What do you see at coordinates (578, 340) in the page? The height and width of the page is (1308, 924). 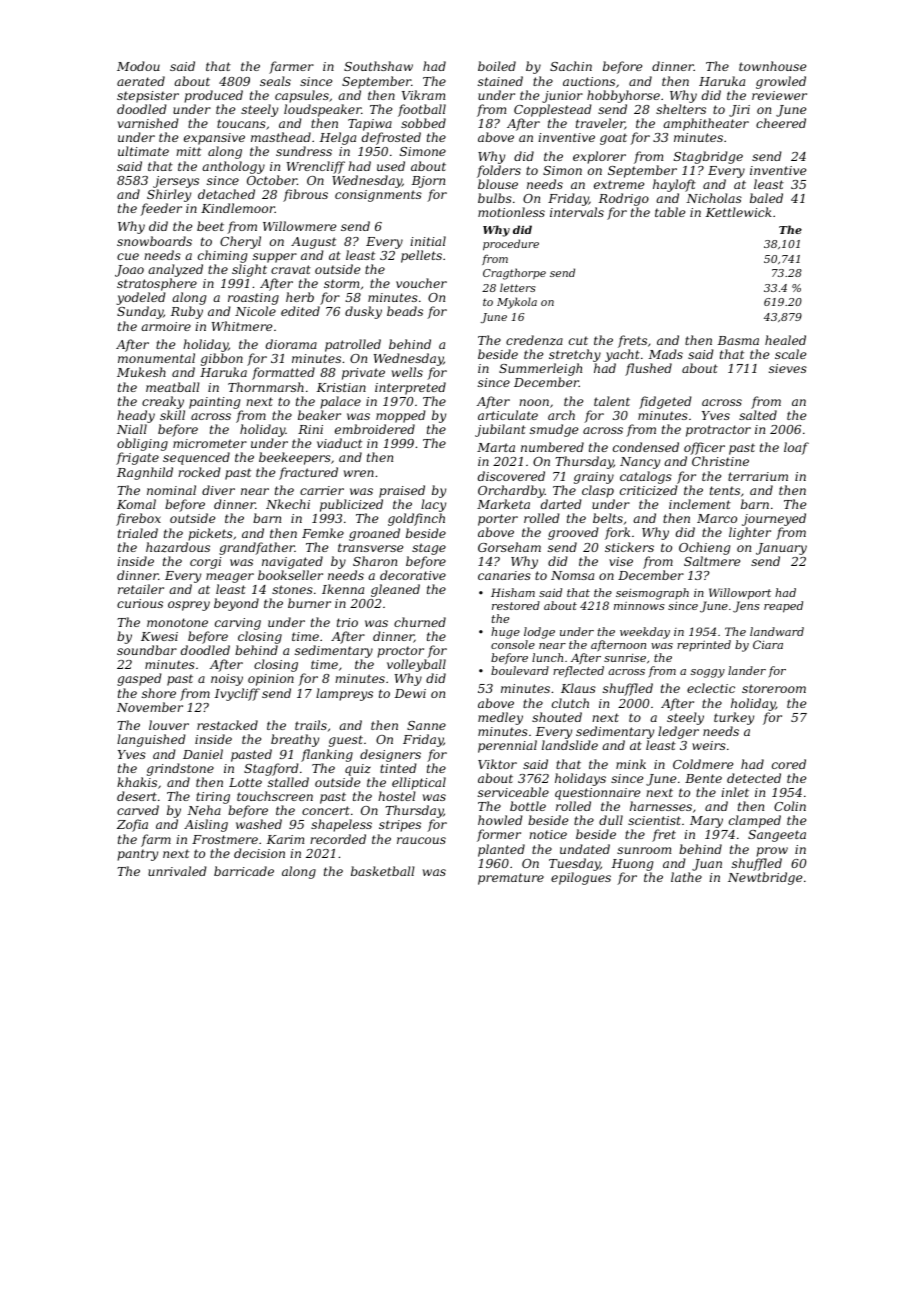 I see `cut` at bounding box center [578, 340].
